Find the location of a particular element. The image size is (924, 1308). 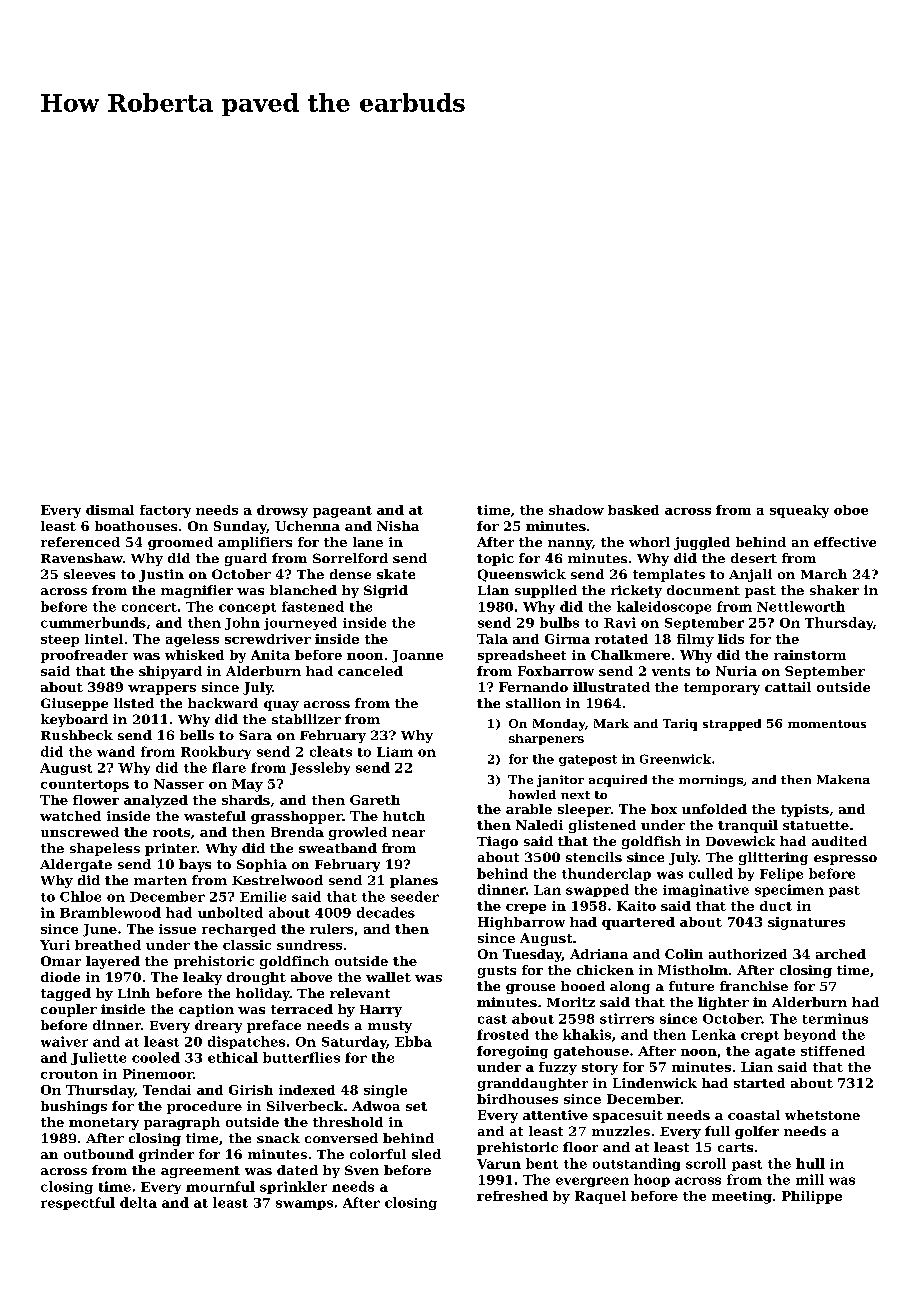

Philippe is located at coordinates (812, 1197).
